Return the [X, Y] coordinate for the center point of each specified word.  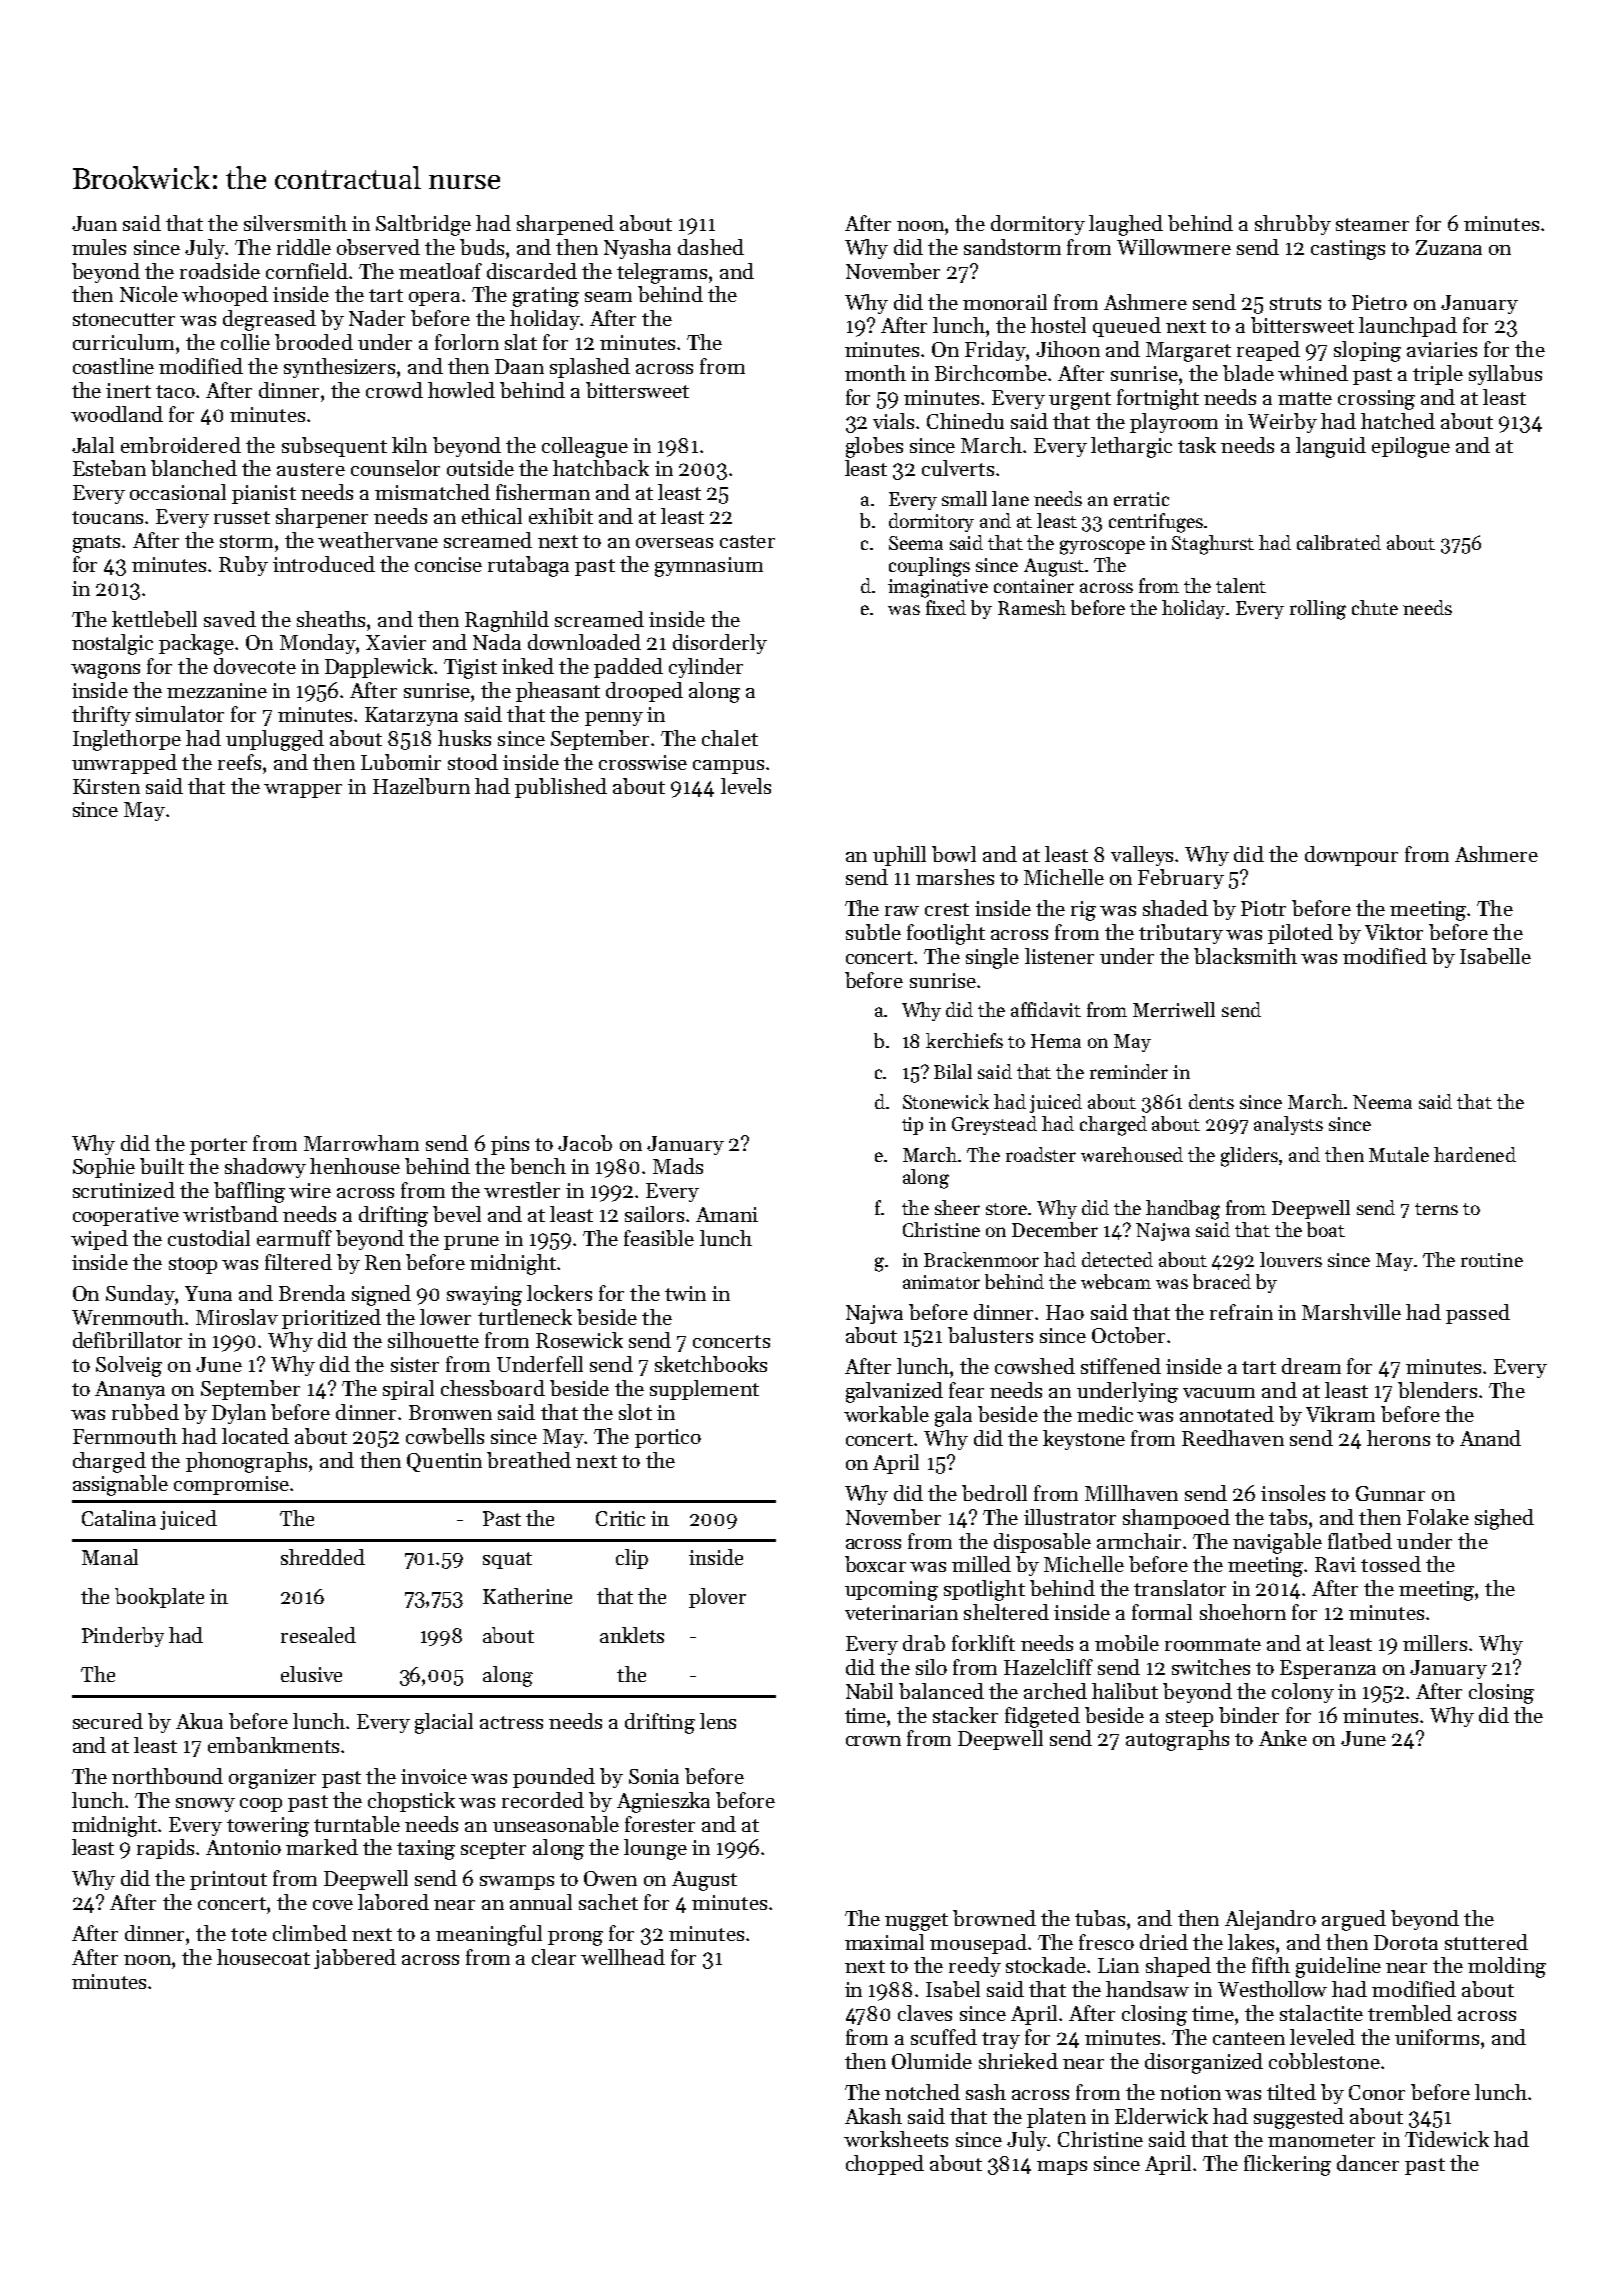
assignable [120, 1485]
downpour [1351, 856]
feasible [659, 1238]
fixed [946, 607]
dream [1311, 1366]
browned [994, 1918]
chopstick [411, 1802]
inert [128, 390]
